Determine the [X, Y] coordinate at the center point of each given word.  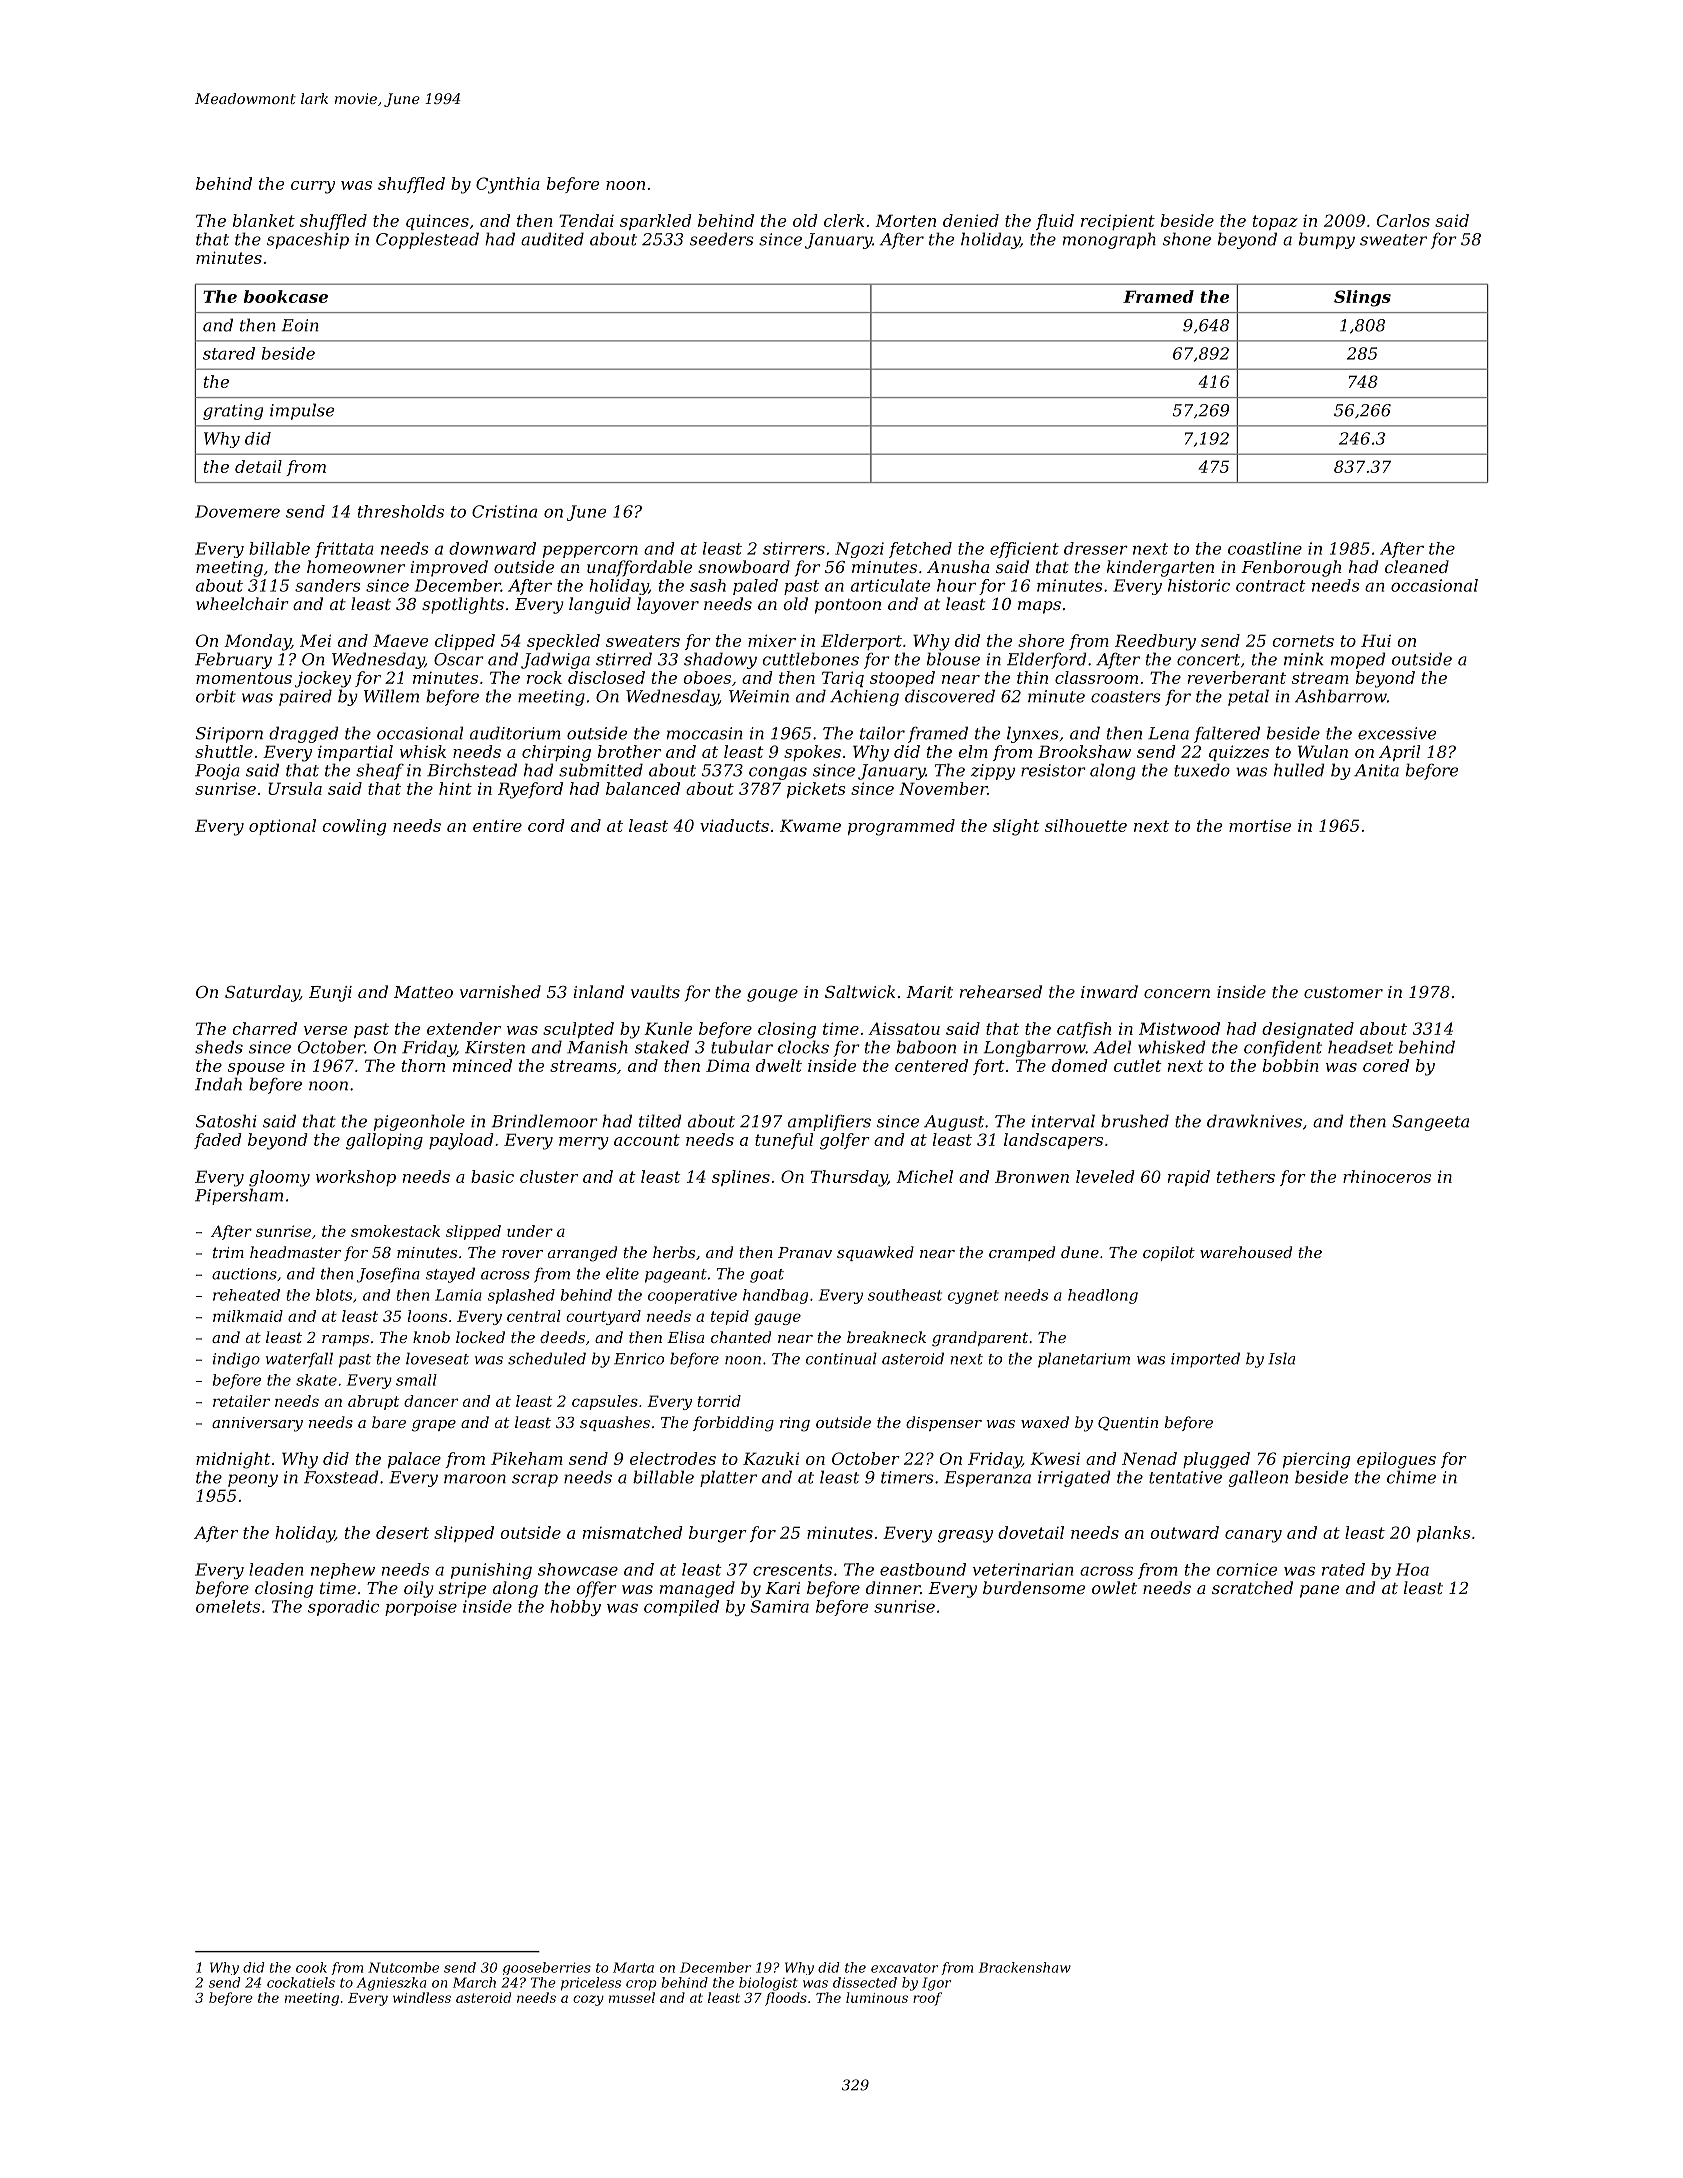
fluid [1055, 222]
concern [1177, 993]
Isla [1281, 1358]
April [1399, 753]
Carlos [1403, 220]
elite [622, 1273]
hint [455, 788]
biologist [768, 1984]
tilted [660, 1121]
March [474, 1982]
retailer [241, 1401]
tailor [882, 733]
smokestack [395, 1231]
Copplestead [427, 240]
